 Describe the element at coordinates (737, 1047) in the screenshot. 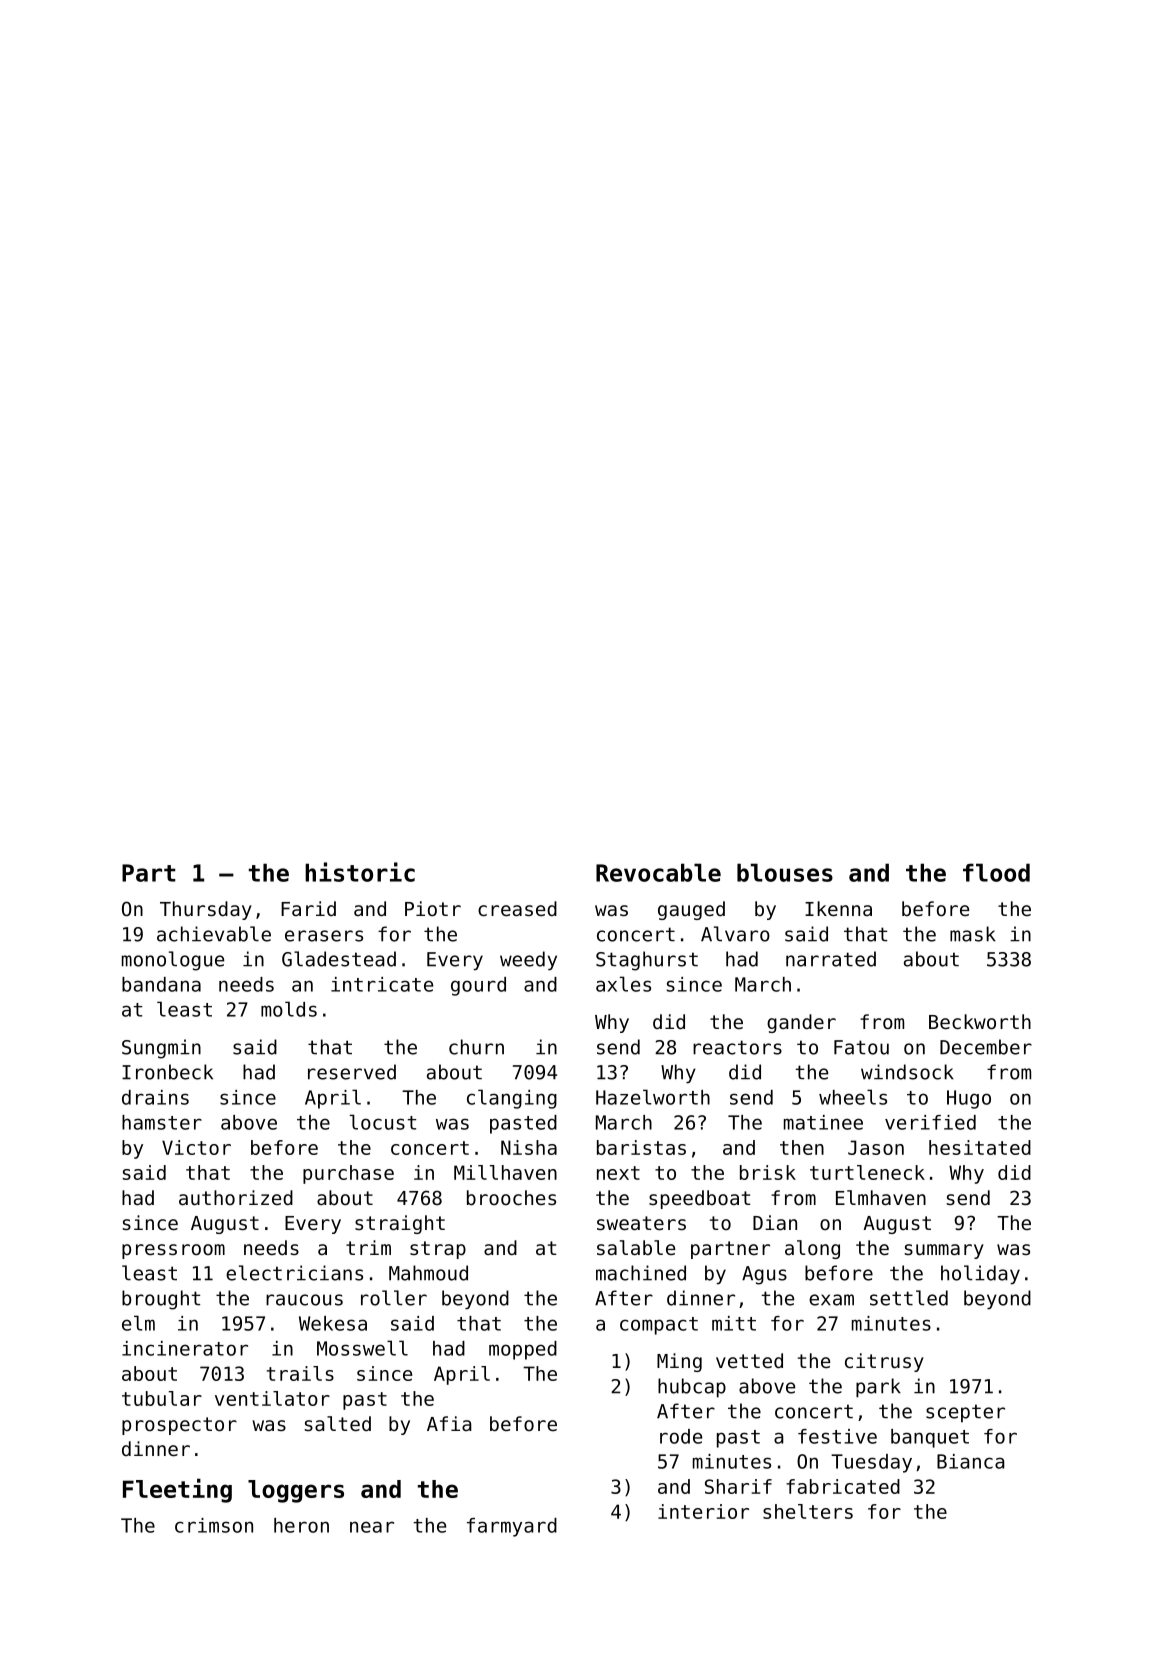

I see `reactors` at that location.
